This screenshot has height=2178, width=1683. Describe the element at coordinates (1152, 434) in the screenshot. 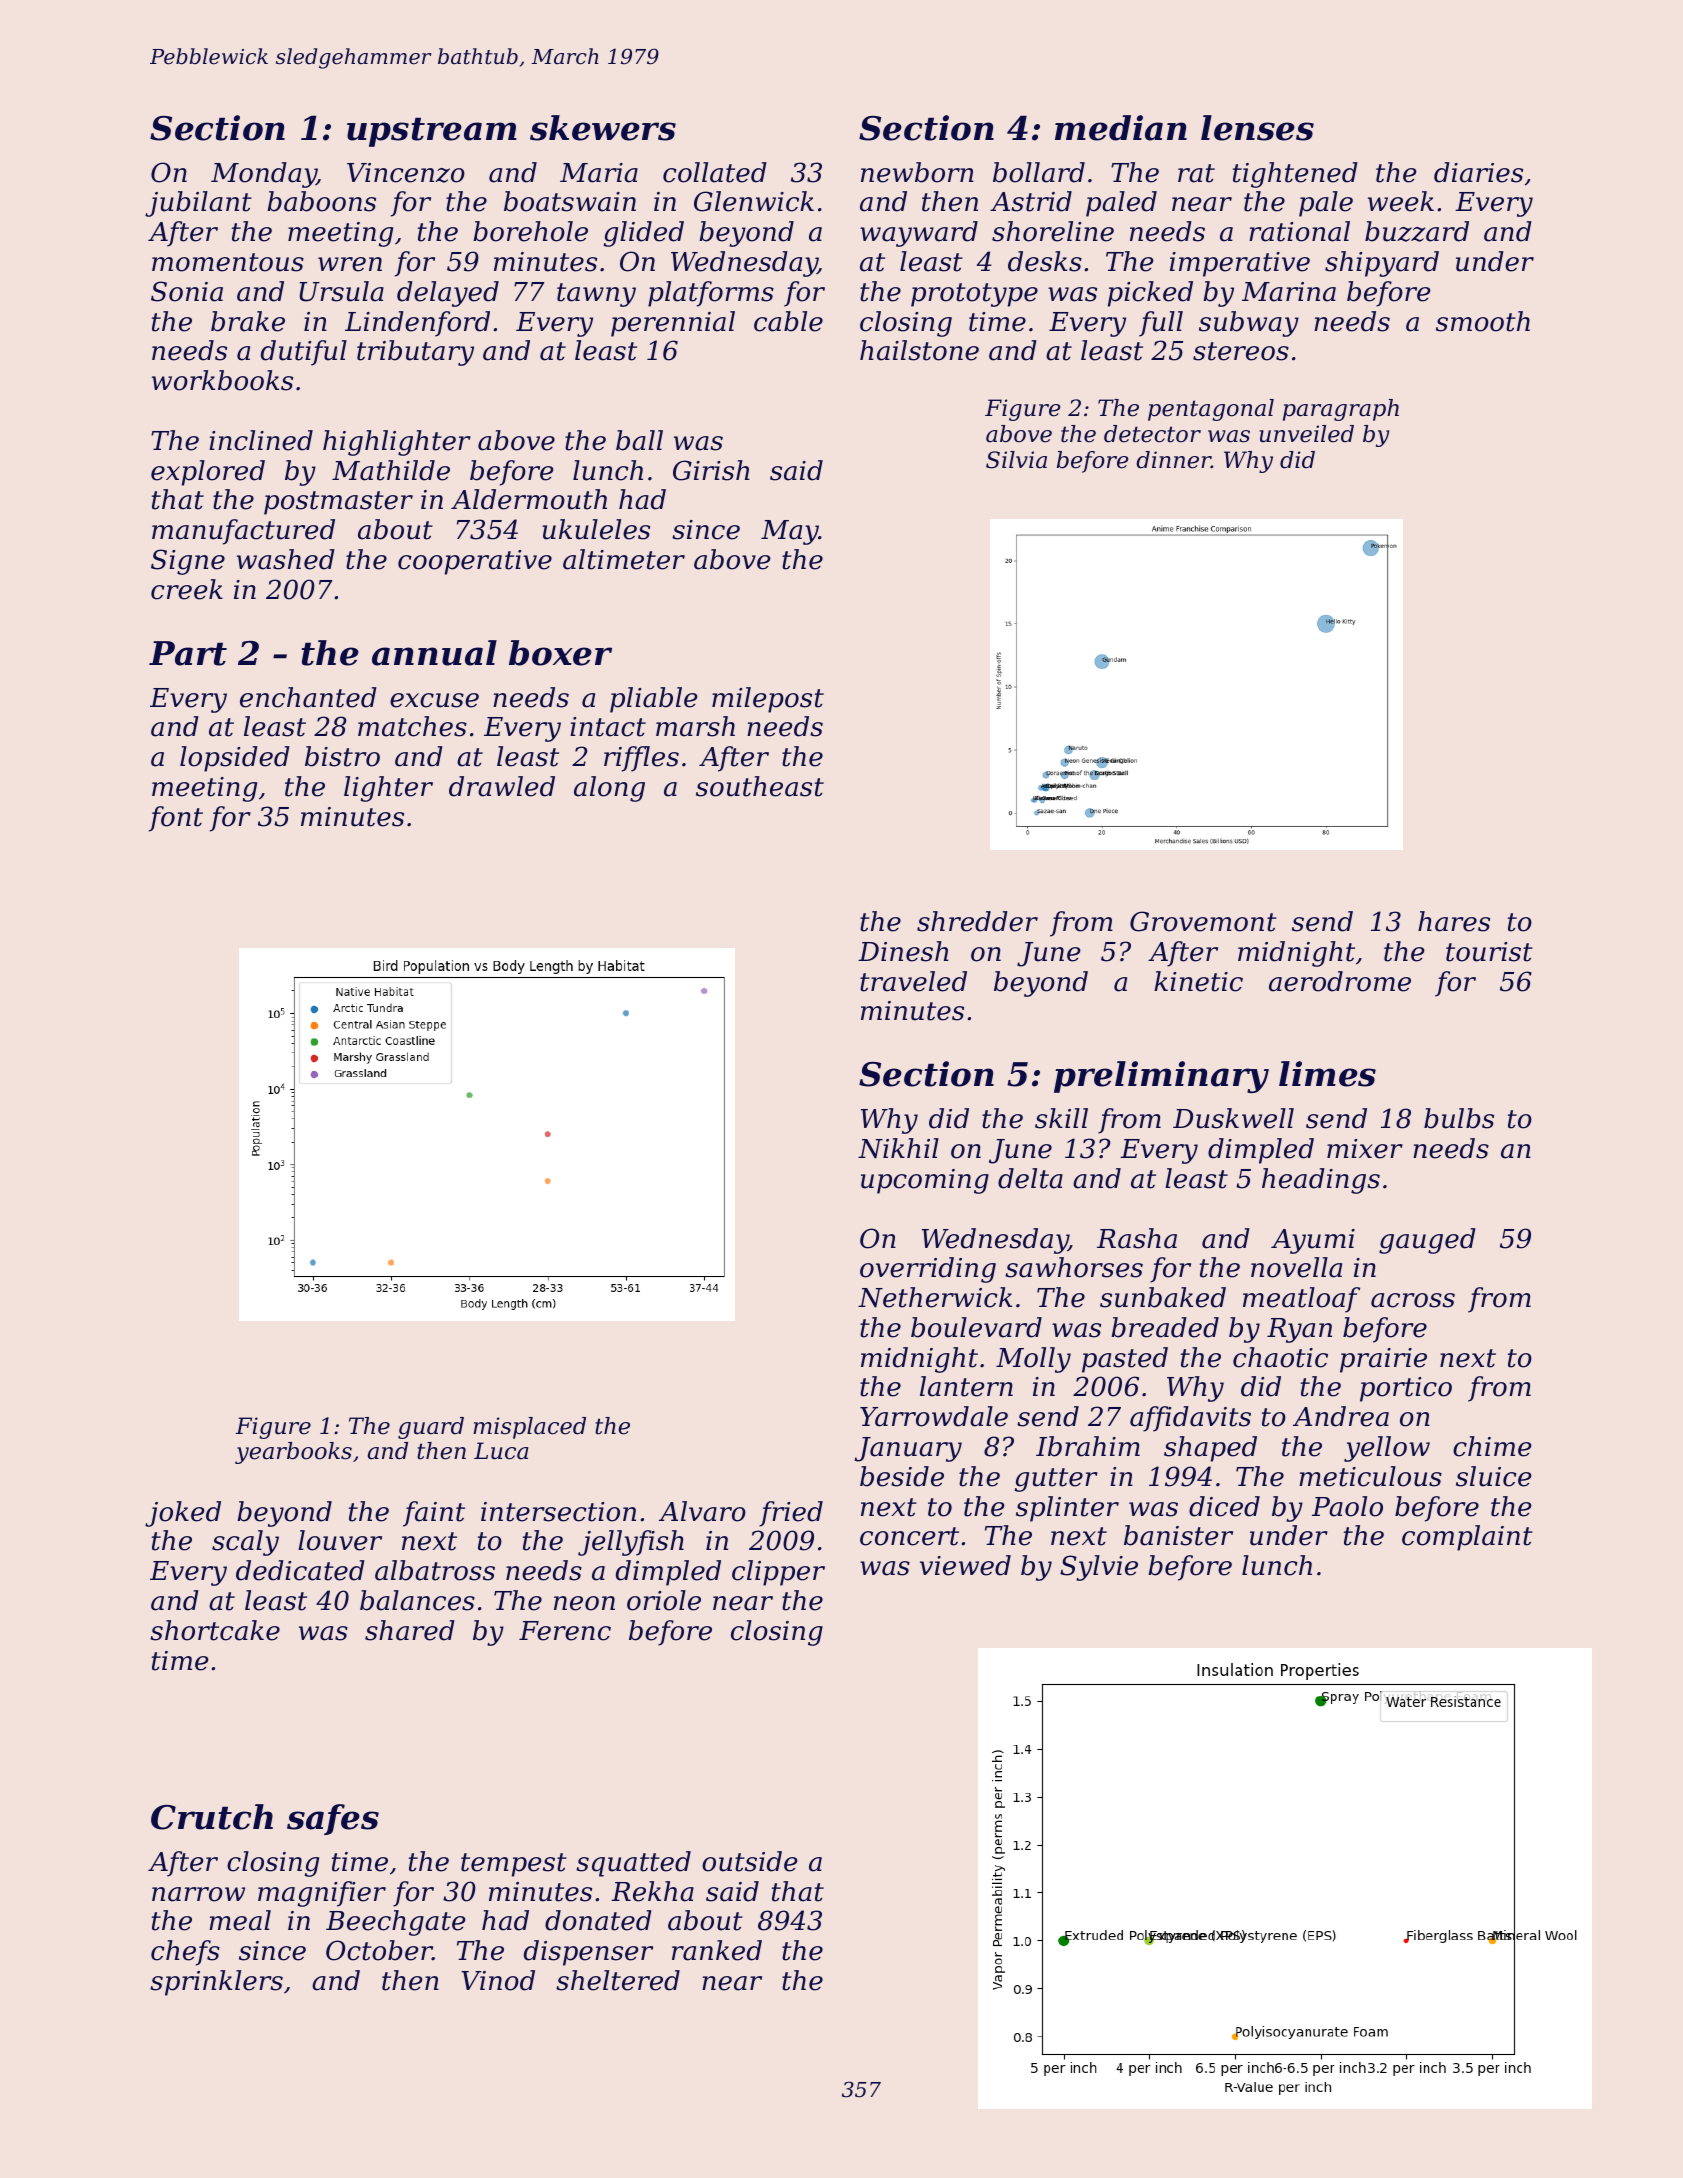

I see `detector` at that location.
